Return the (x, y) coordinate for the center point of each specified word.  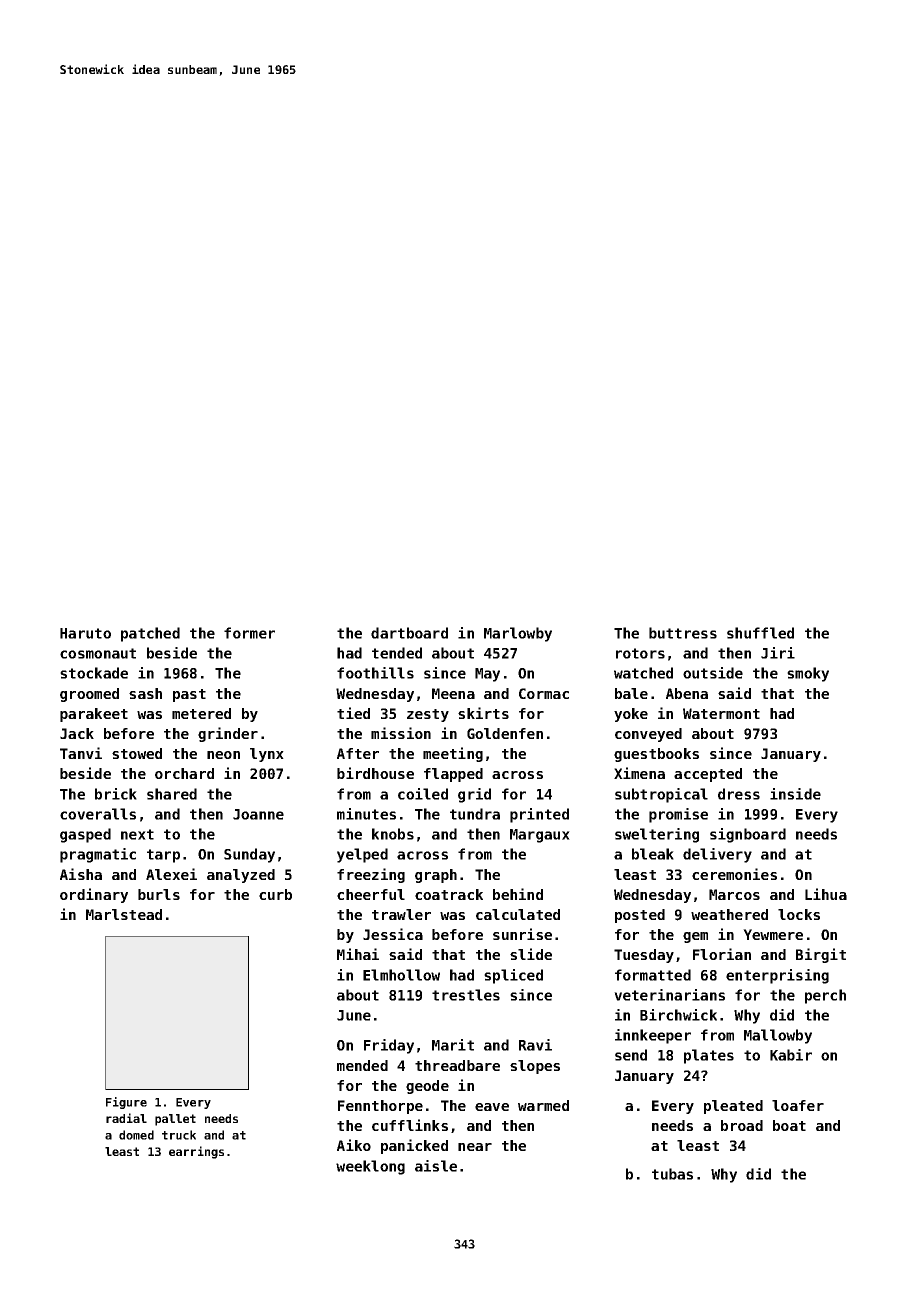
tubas (672, 1174)
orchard (184, 773)
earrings (196, 1152)
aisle (436, 1166)
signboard (748, 835)
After (358, 753)
